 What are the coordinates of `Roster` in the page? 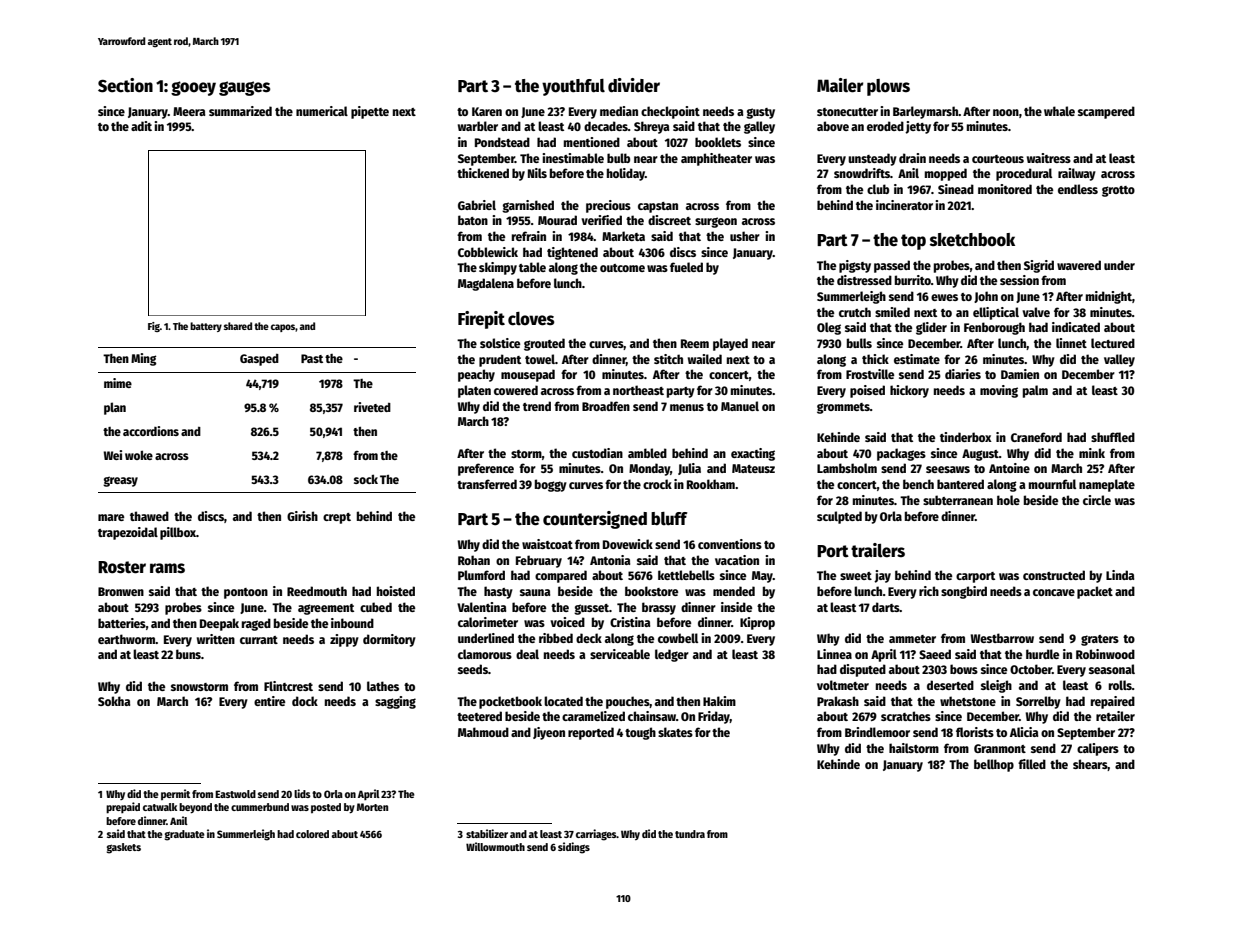 It's located at (122, 567).
